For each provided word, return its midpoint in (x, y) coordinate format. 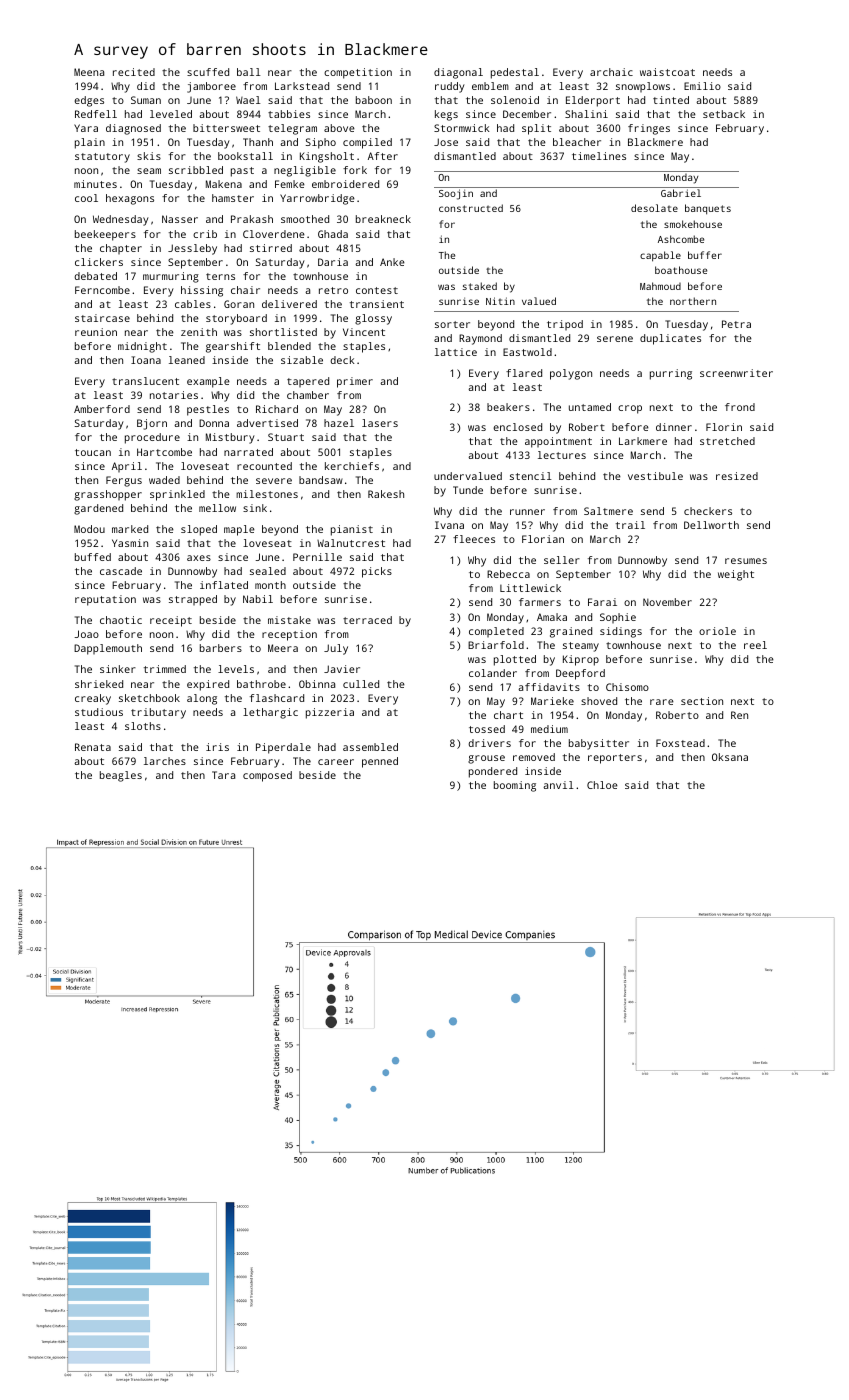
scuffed (208, 72)
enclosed (517, 427)
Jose (446, 142)
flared (524, 373)
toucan (93, 452)
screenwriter (736, 373)
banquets (708, 209)
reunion (96, 332)
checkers (708, 511)
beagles (121, 776)
